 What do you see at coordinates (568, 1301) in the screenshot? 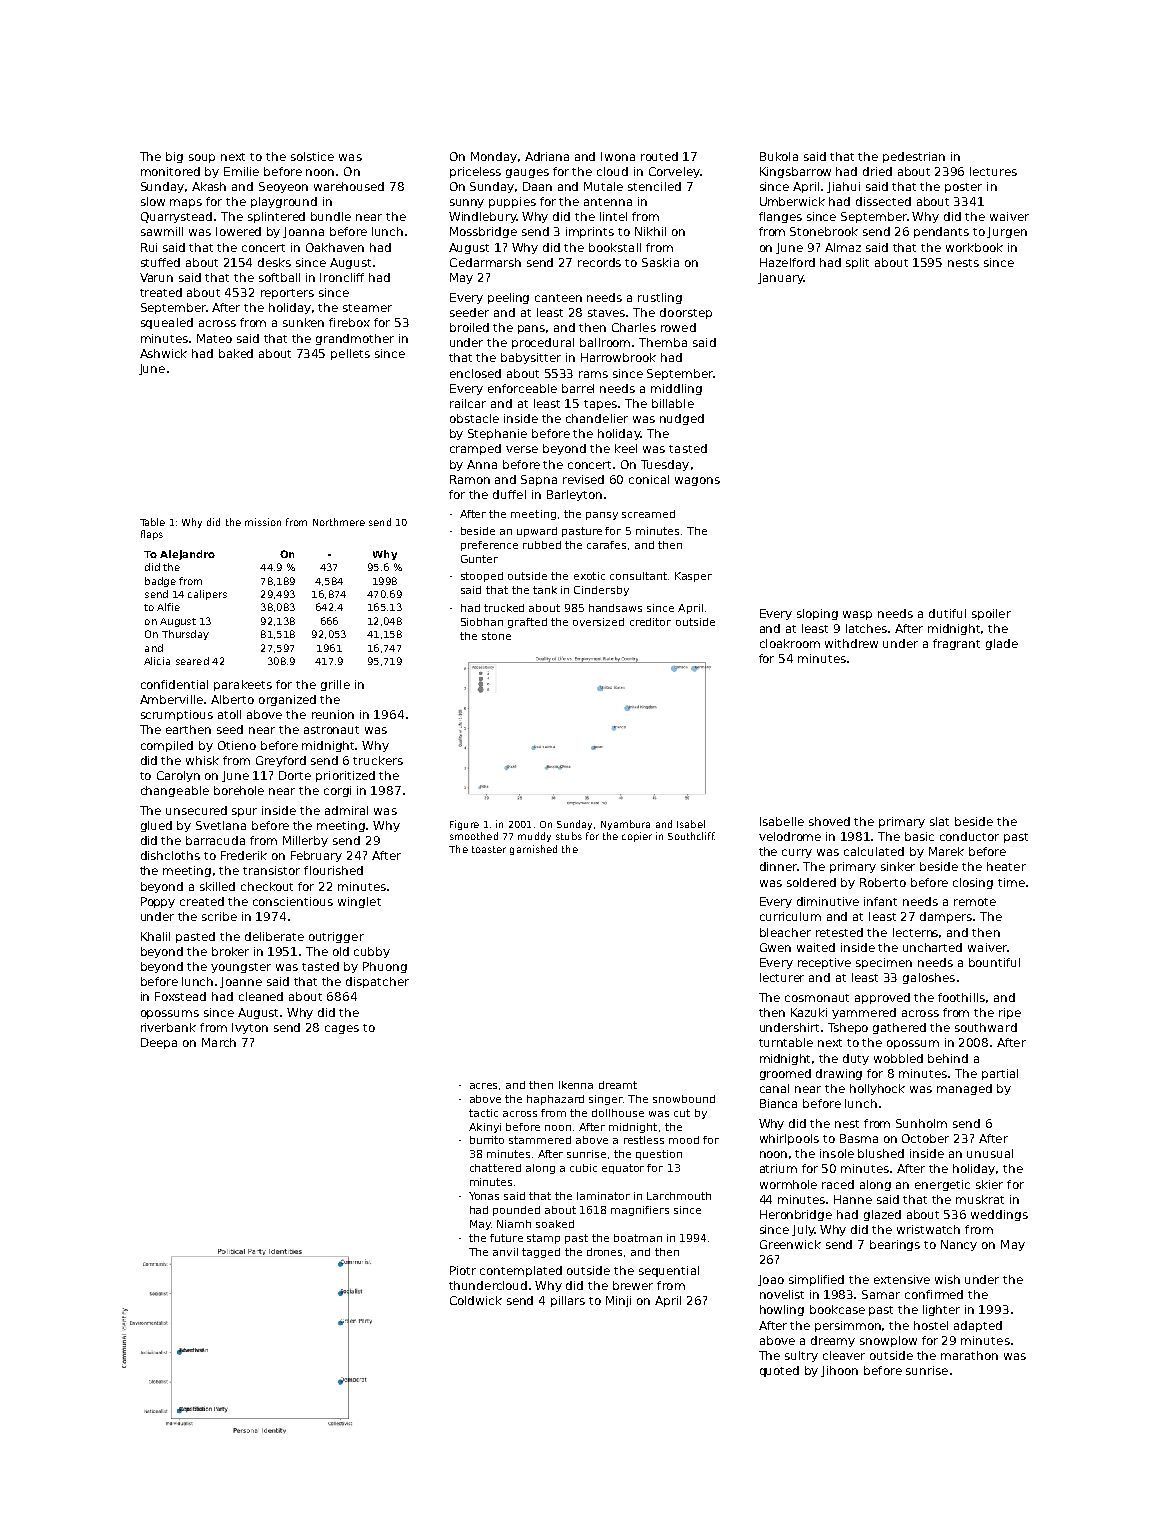
I see `pillars` at bounding box center [568, 1301].
